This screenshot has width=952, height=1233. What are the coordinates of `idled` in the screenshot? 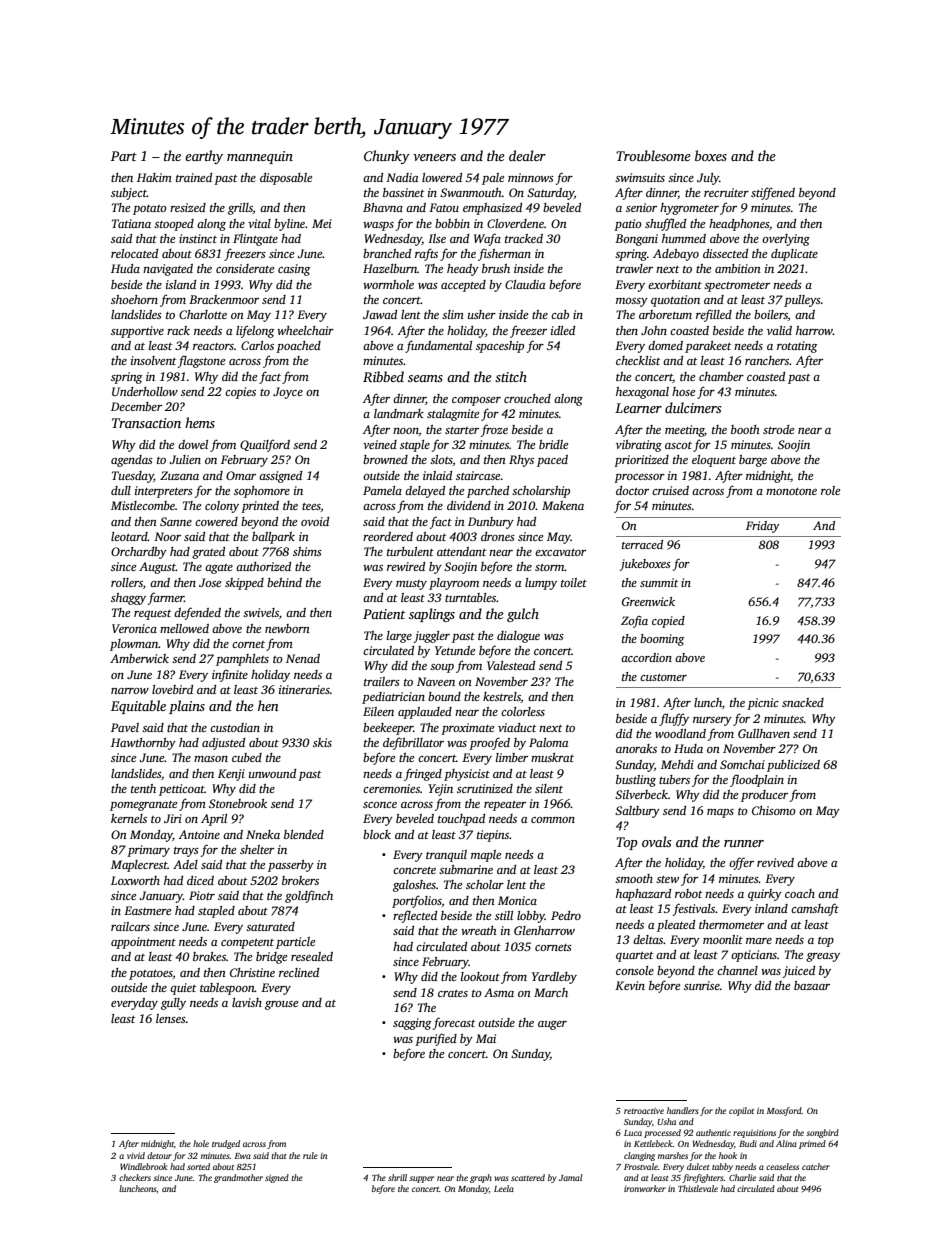 It's located at (563, 330).
